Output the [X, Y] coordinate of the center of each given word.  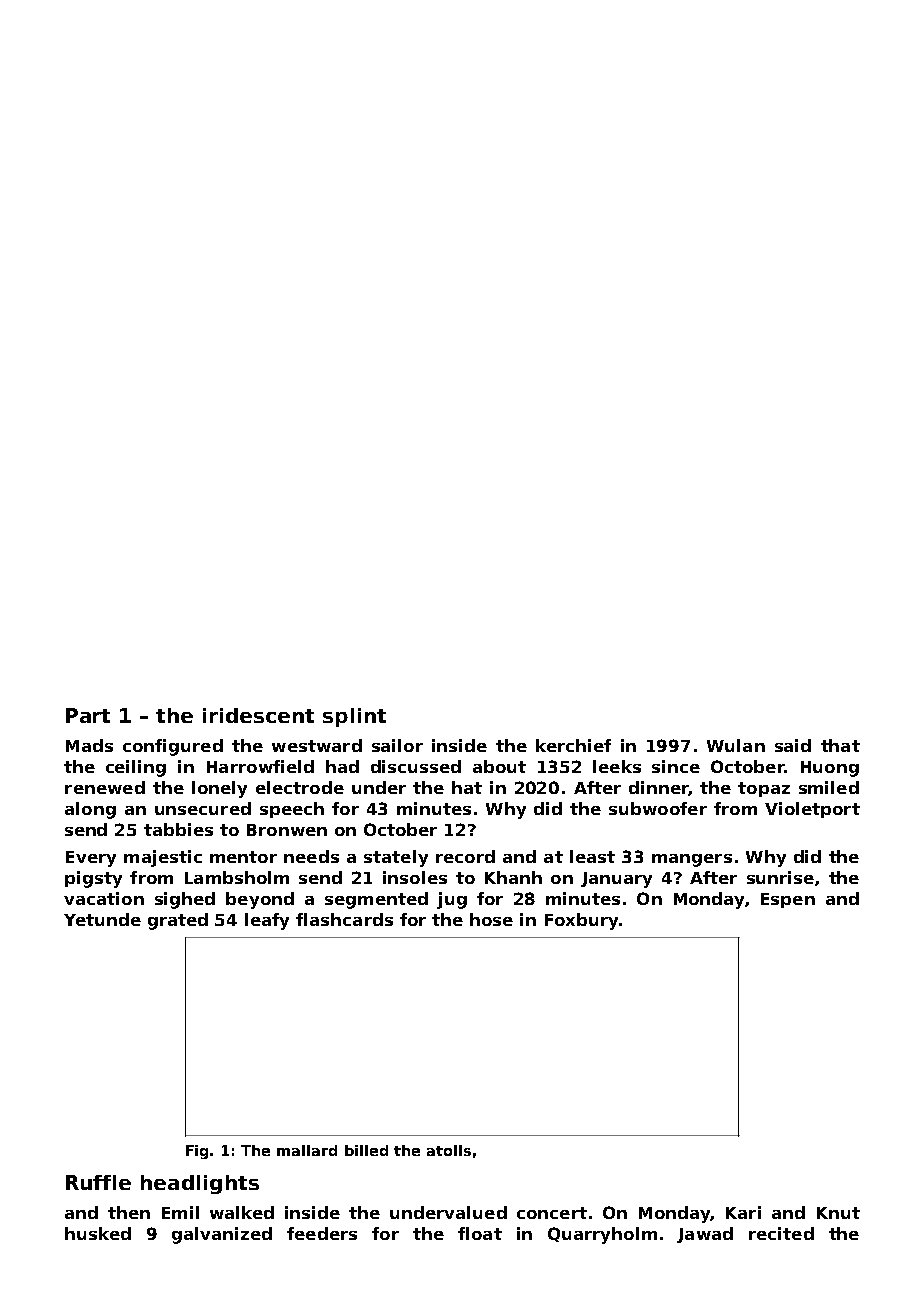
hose [491, 919]
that [840, 745]
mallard [307, 1150]
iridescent [258, 715]
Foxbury [581, 921]
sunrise [780, 877]
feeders [322, 1233]
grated [178, 921]
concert [552, 1213]
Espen [788, 900]
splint [354, 717]
